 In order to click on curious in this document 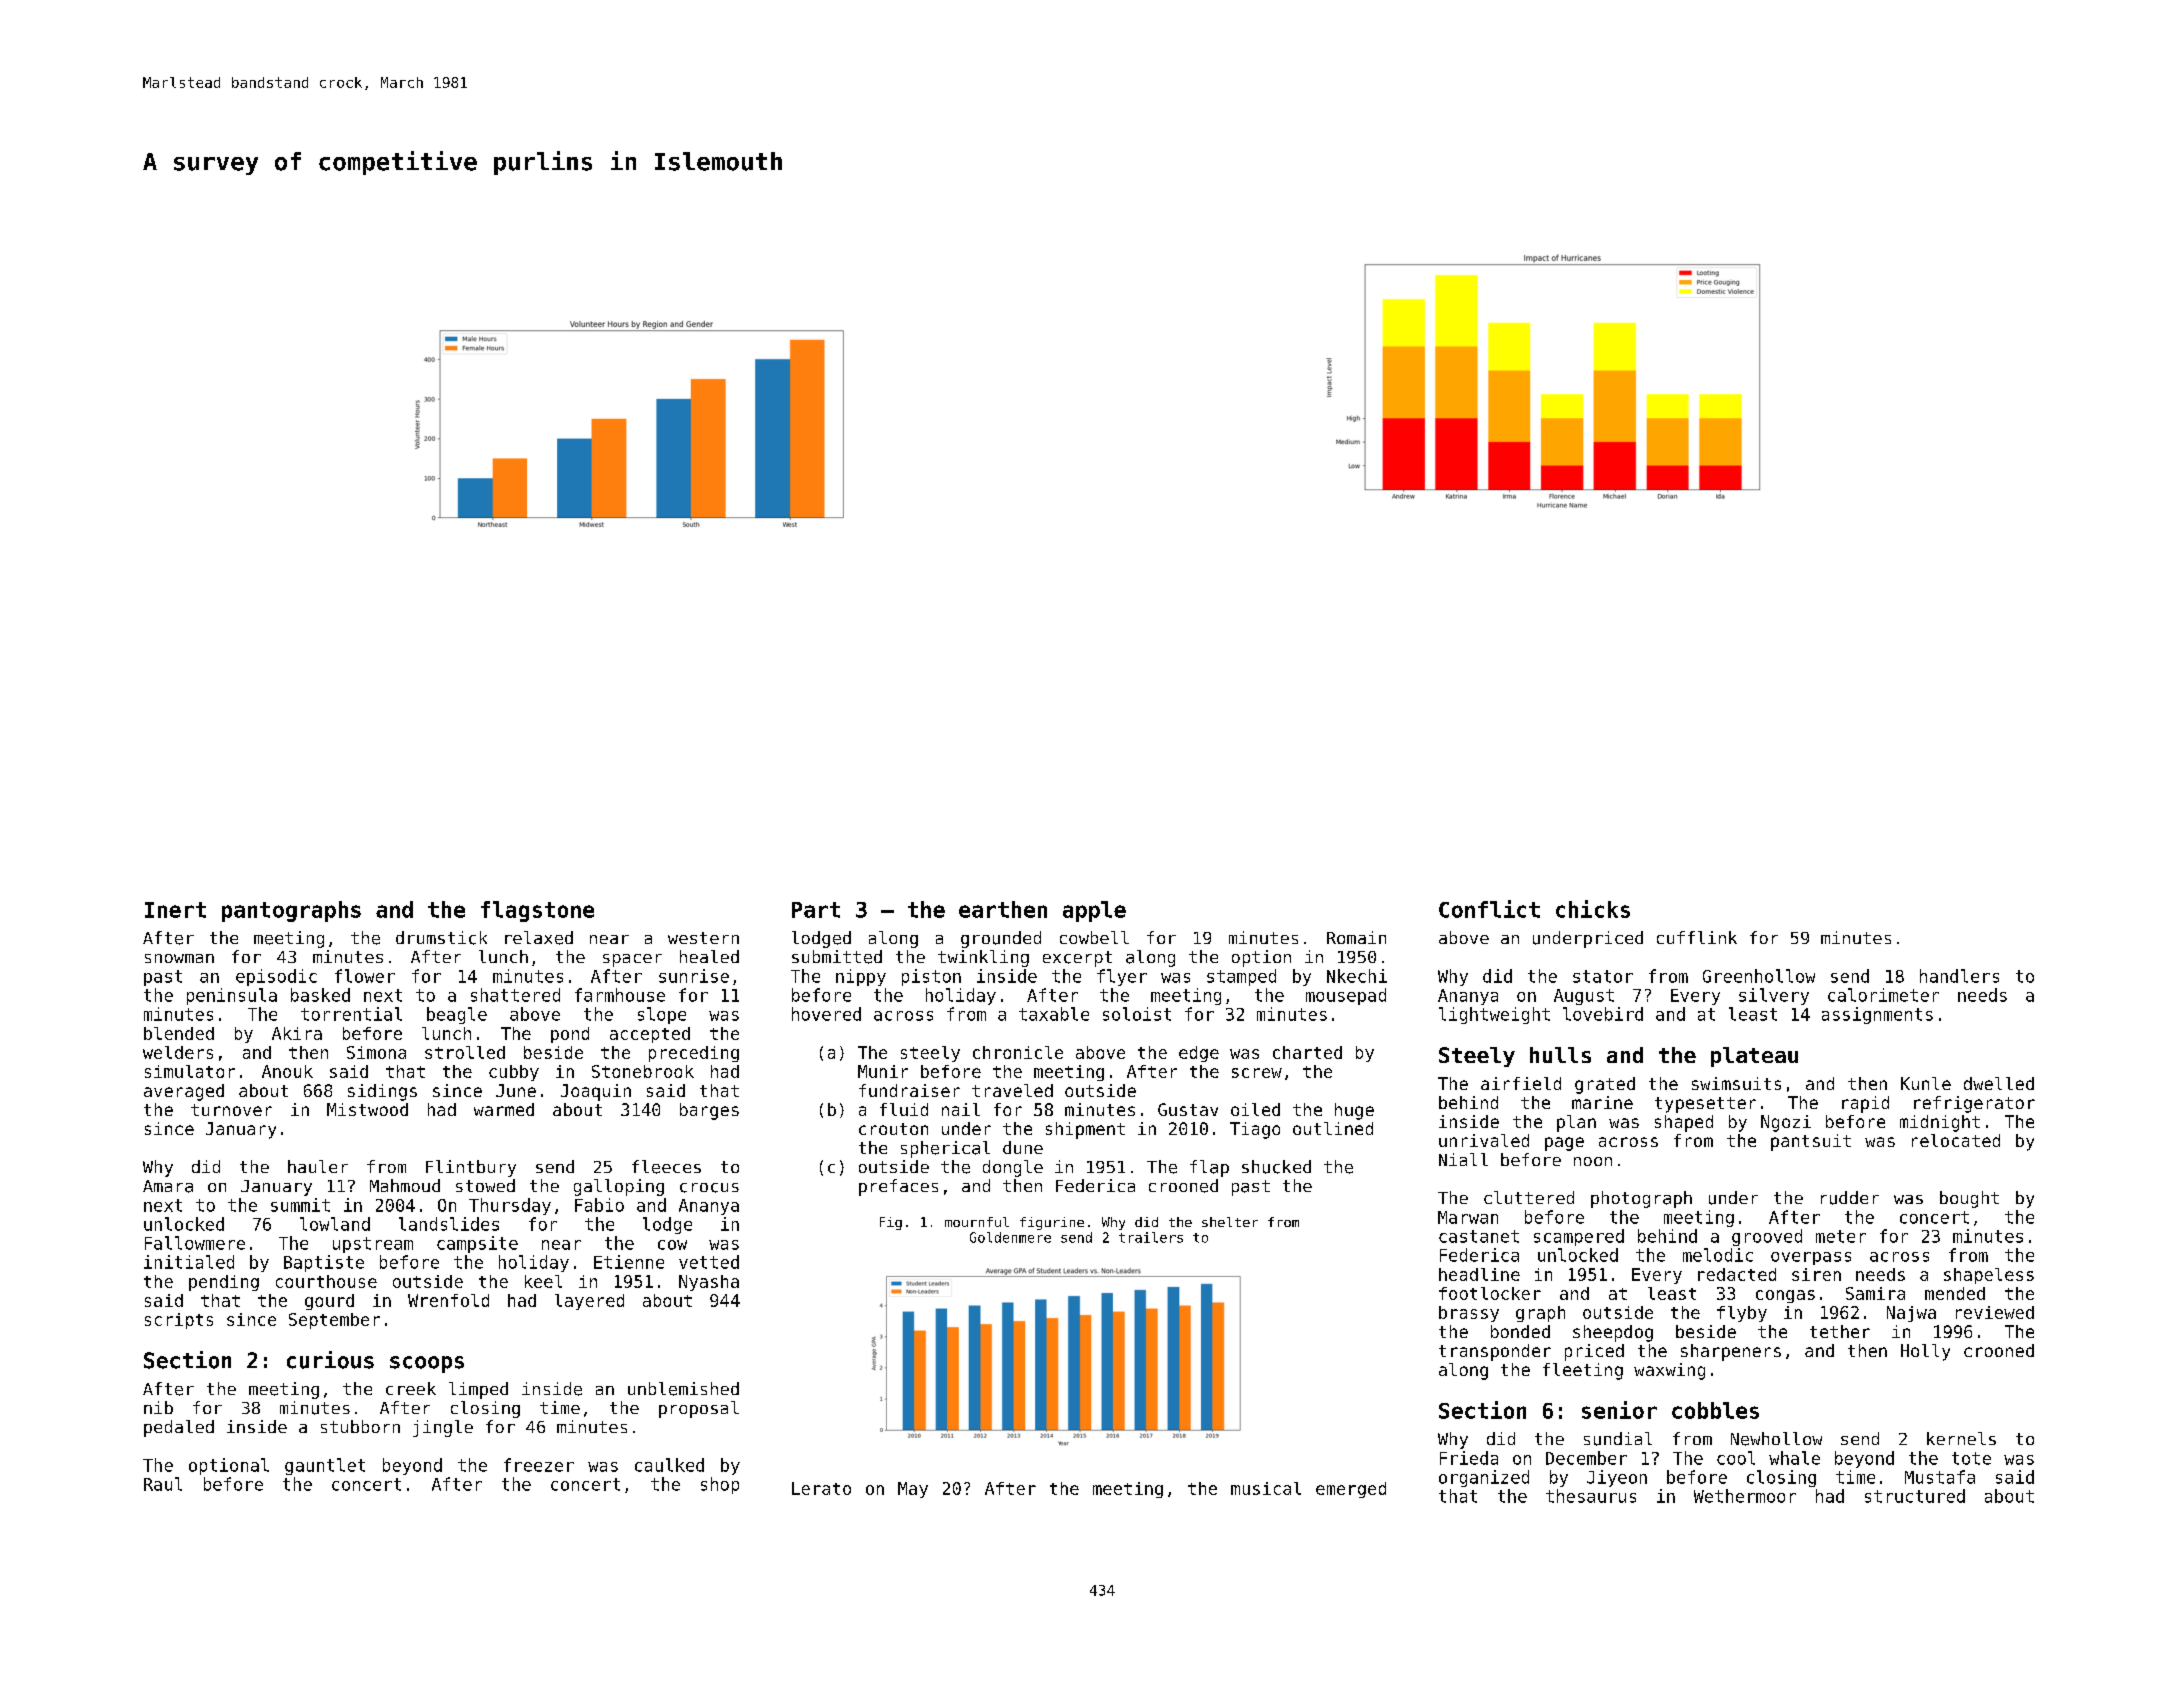, I will do `click(330, 1360)`.
